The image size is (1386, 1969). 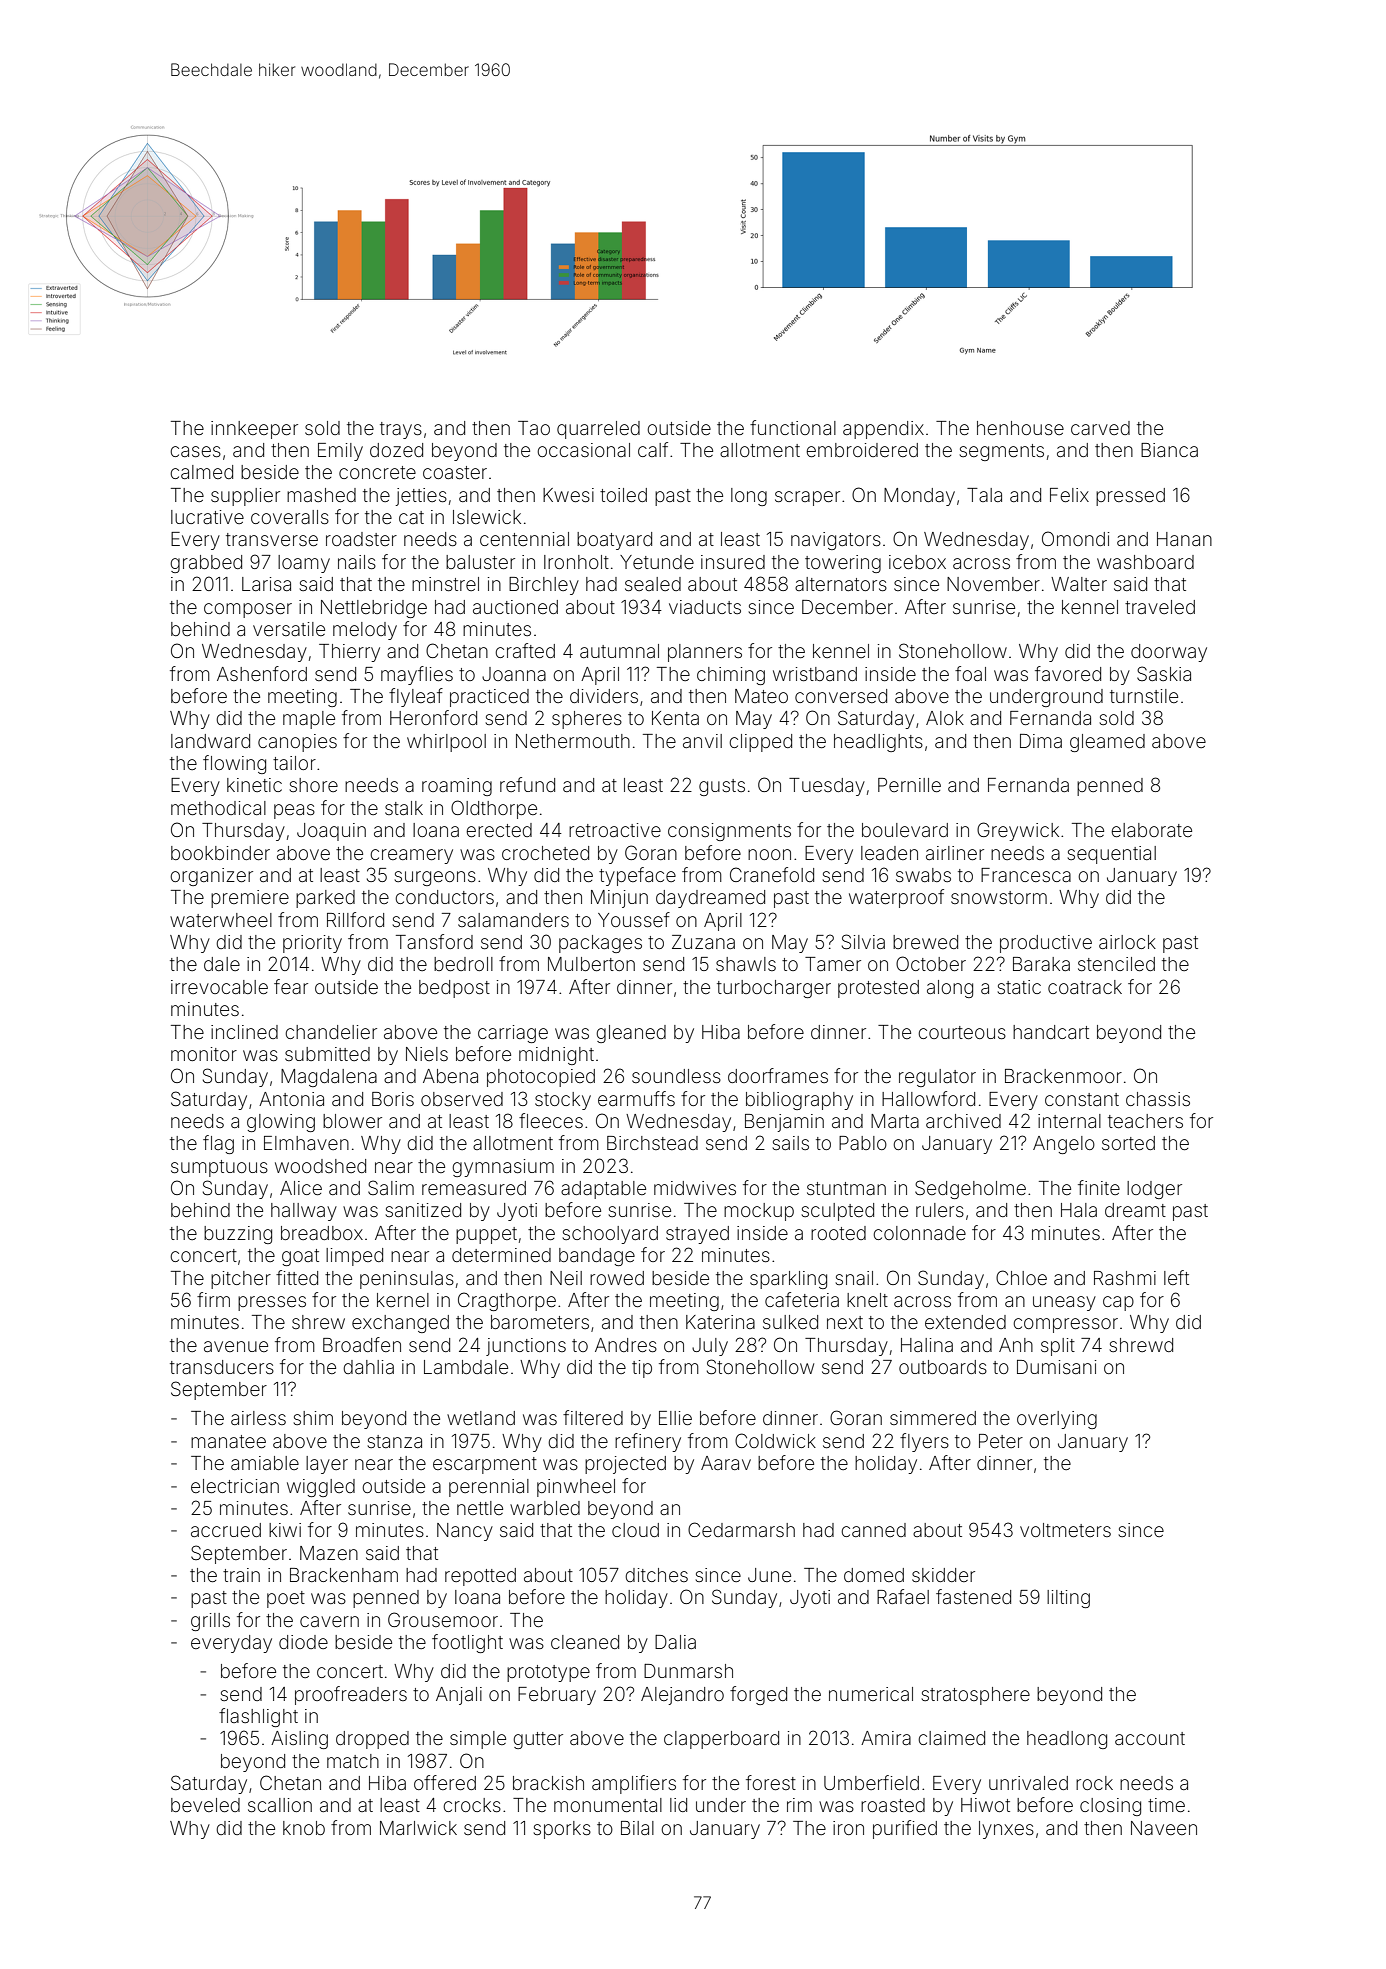 I want to click on carved, so click(x=1100, y=428).
